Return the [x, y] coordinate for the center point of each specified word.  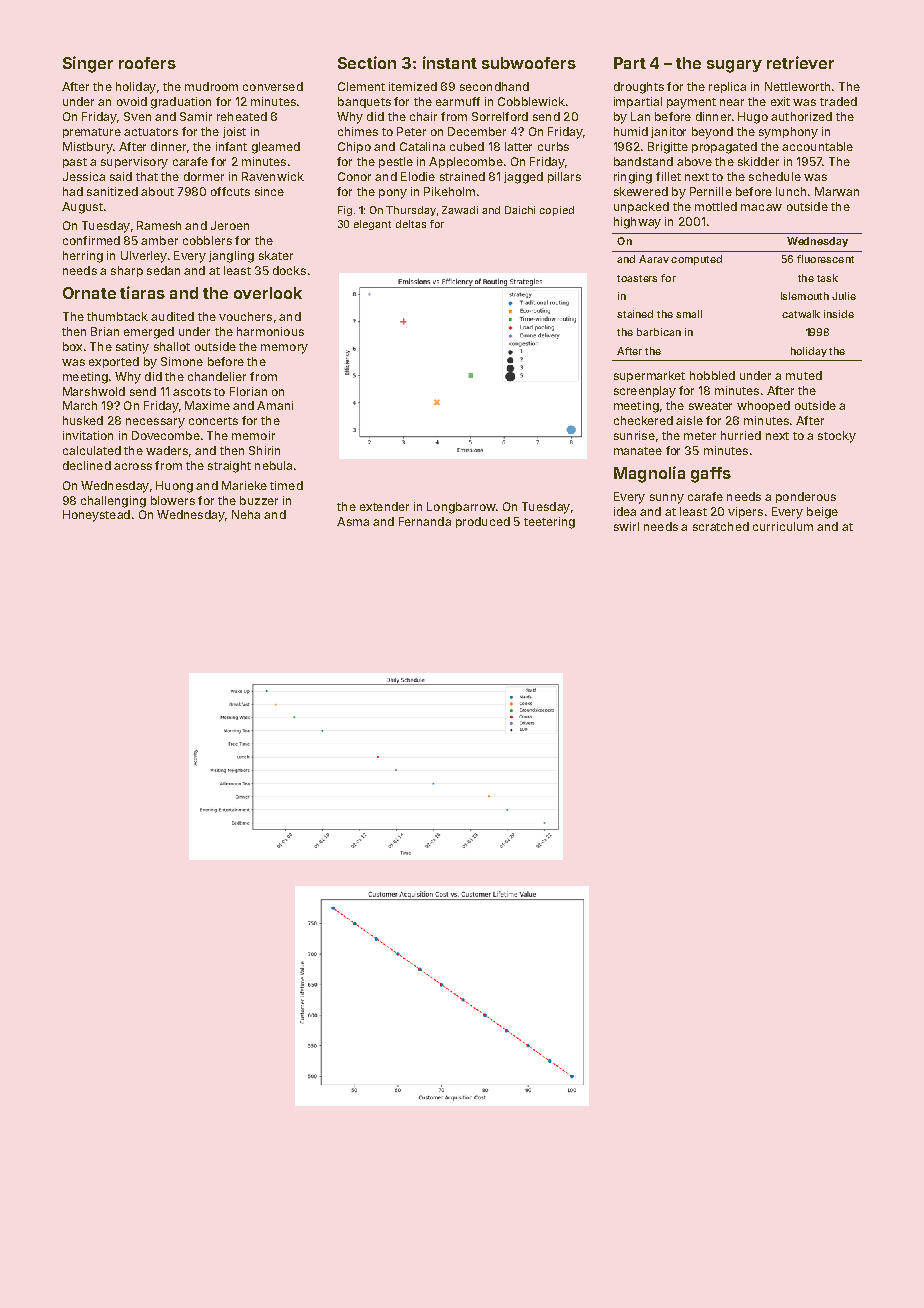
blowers [173, 500]
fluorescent [825, 259]
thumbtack [117, 316]
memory [284, 349]
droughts [639, 88]
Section [367, 62]
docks [289, 270]
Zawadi [460, 210]
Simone [182, 361]
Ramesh [159, 225]
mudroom [211, 86]
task [827, 278]
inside [839, 314]
